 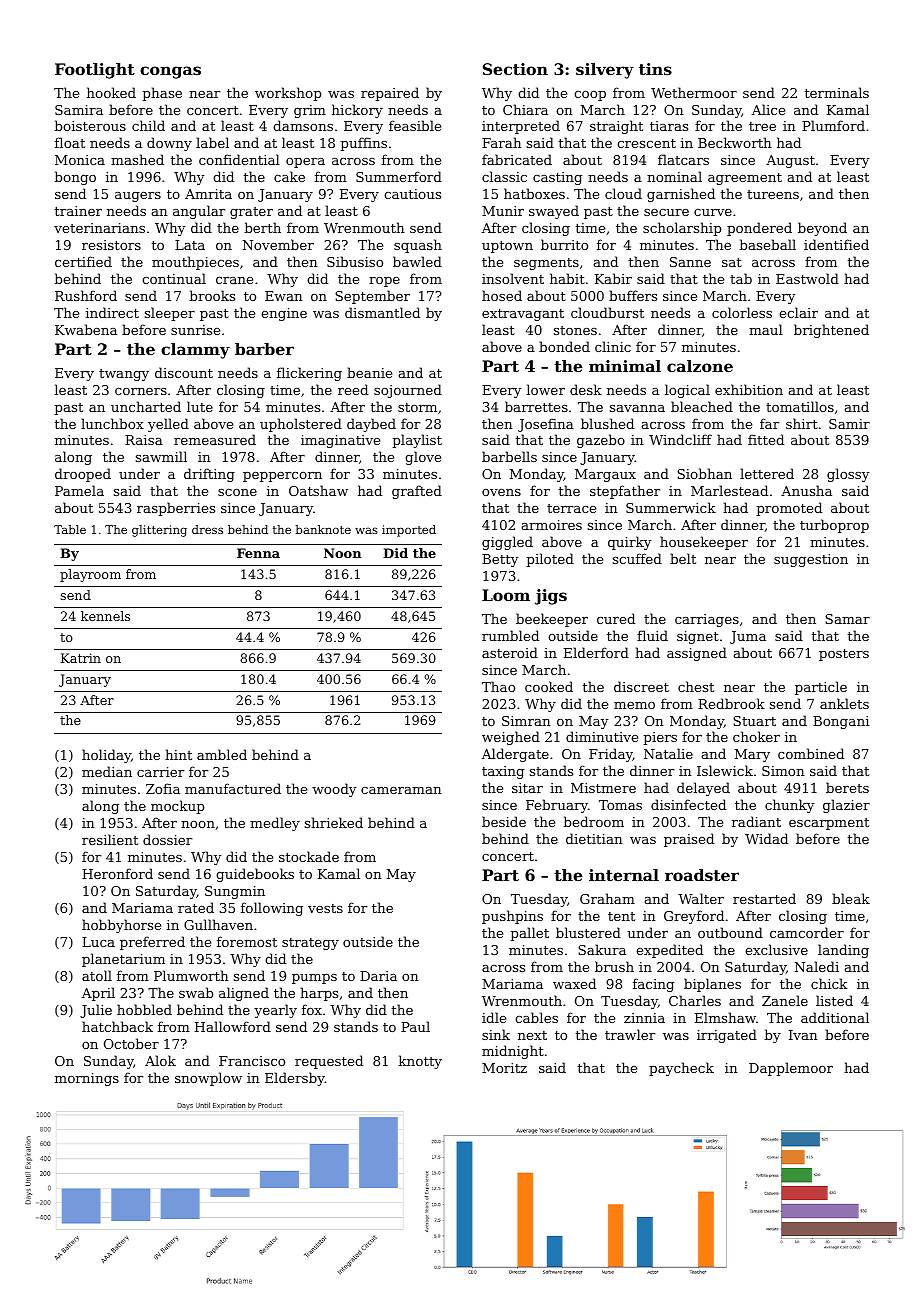 I want to click on Windcliff, so click(x=680, y=439).
